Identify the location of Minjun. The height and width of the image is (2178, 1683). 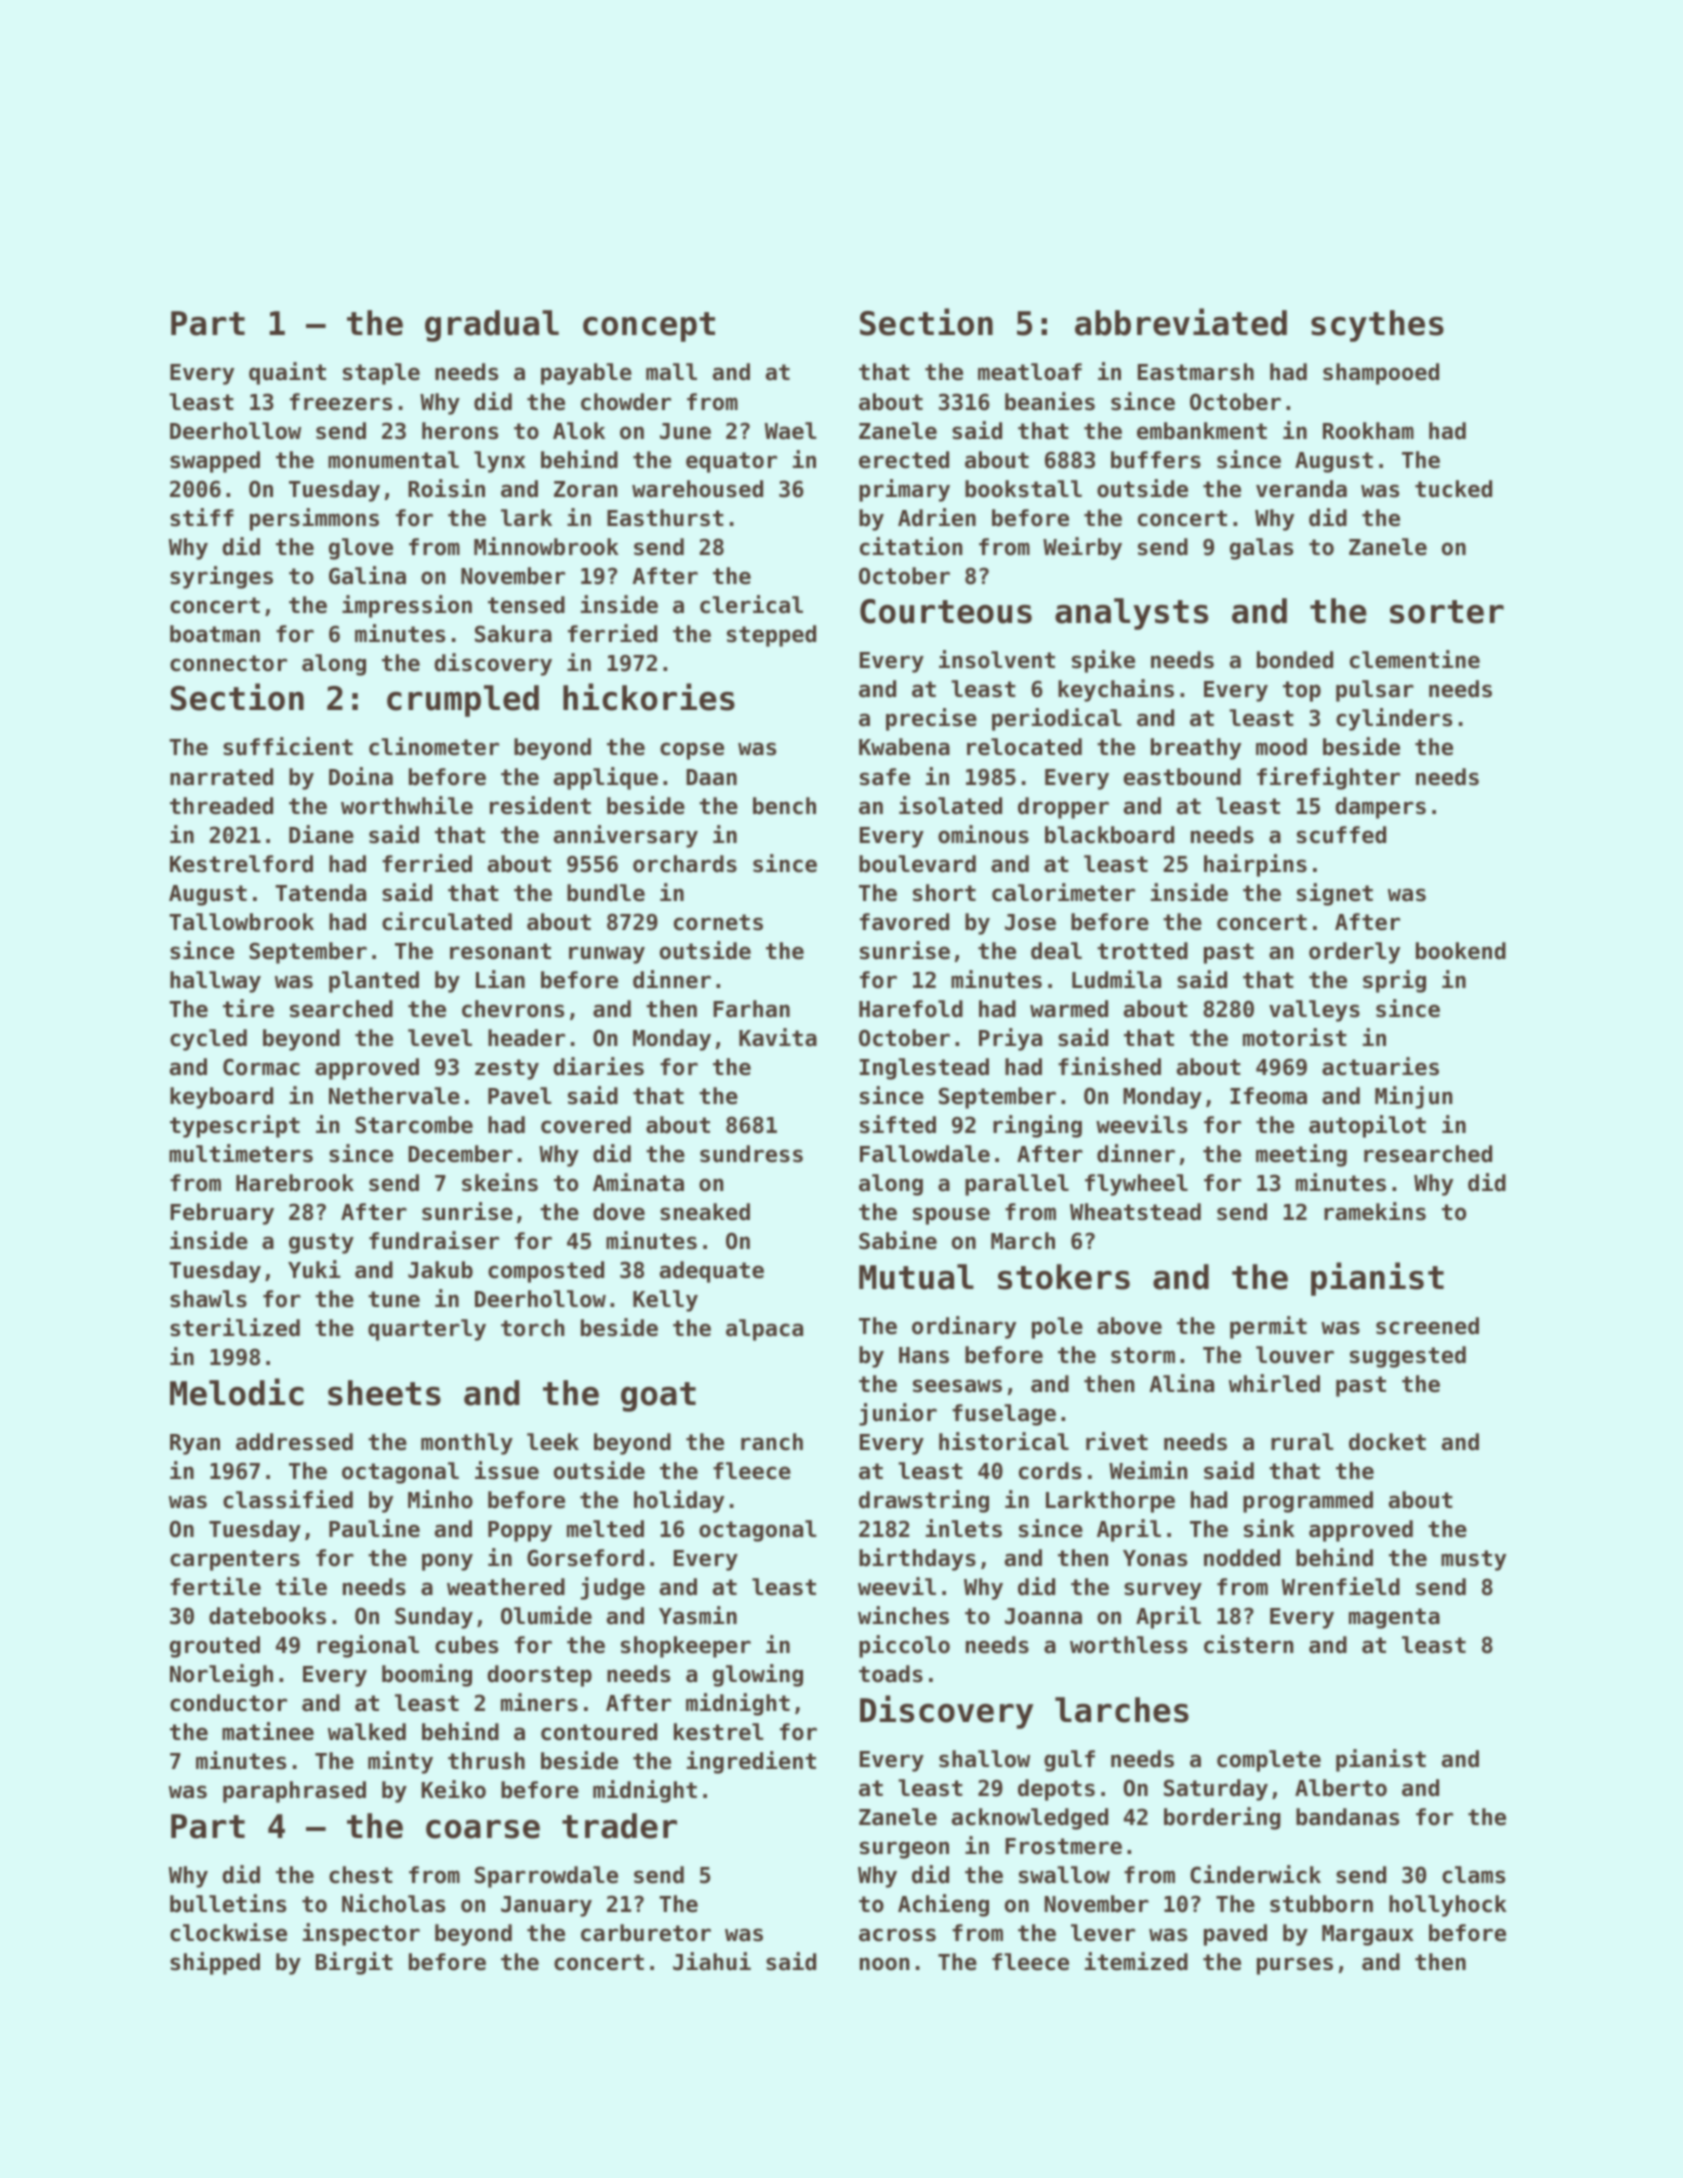
(1414, 1097).
